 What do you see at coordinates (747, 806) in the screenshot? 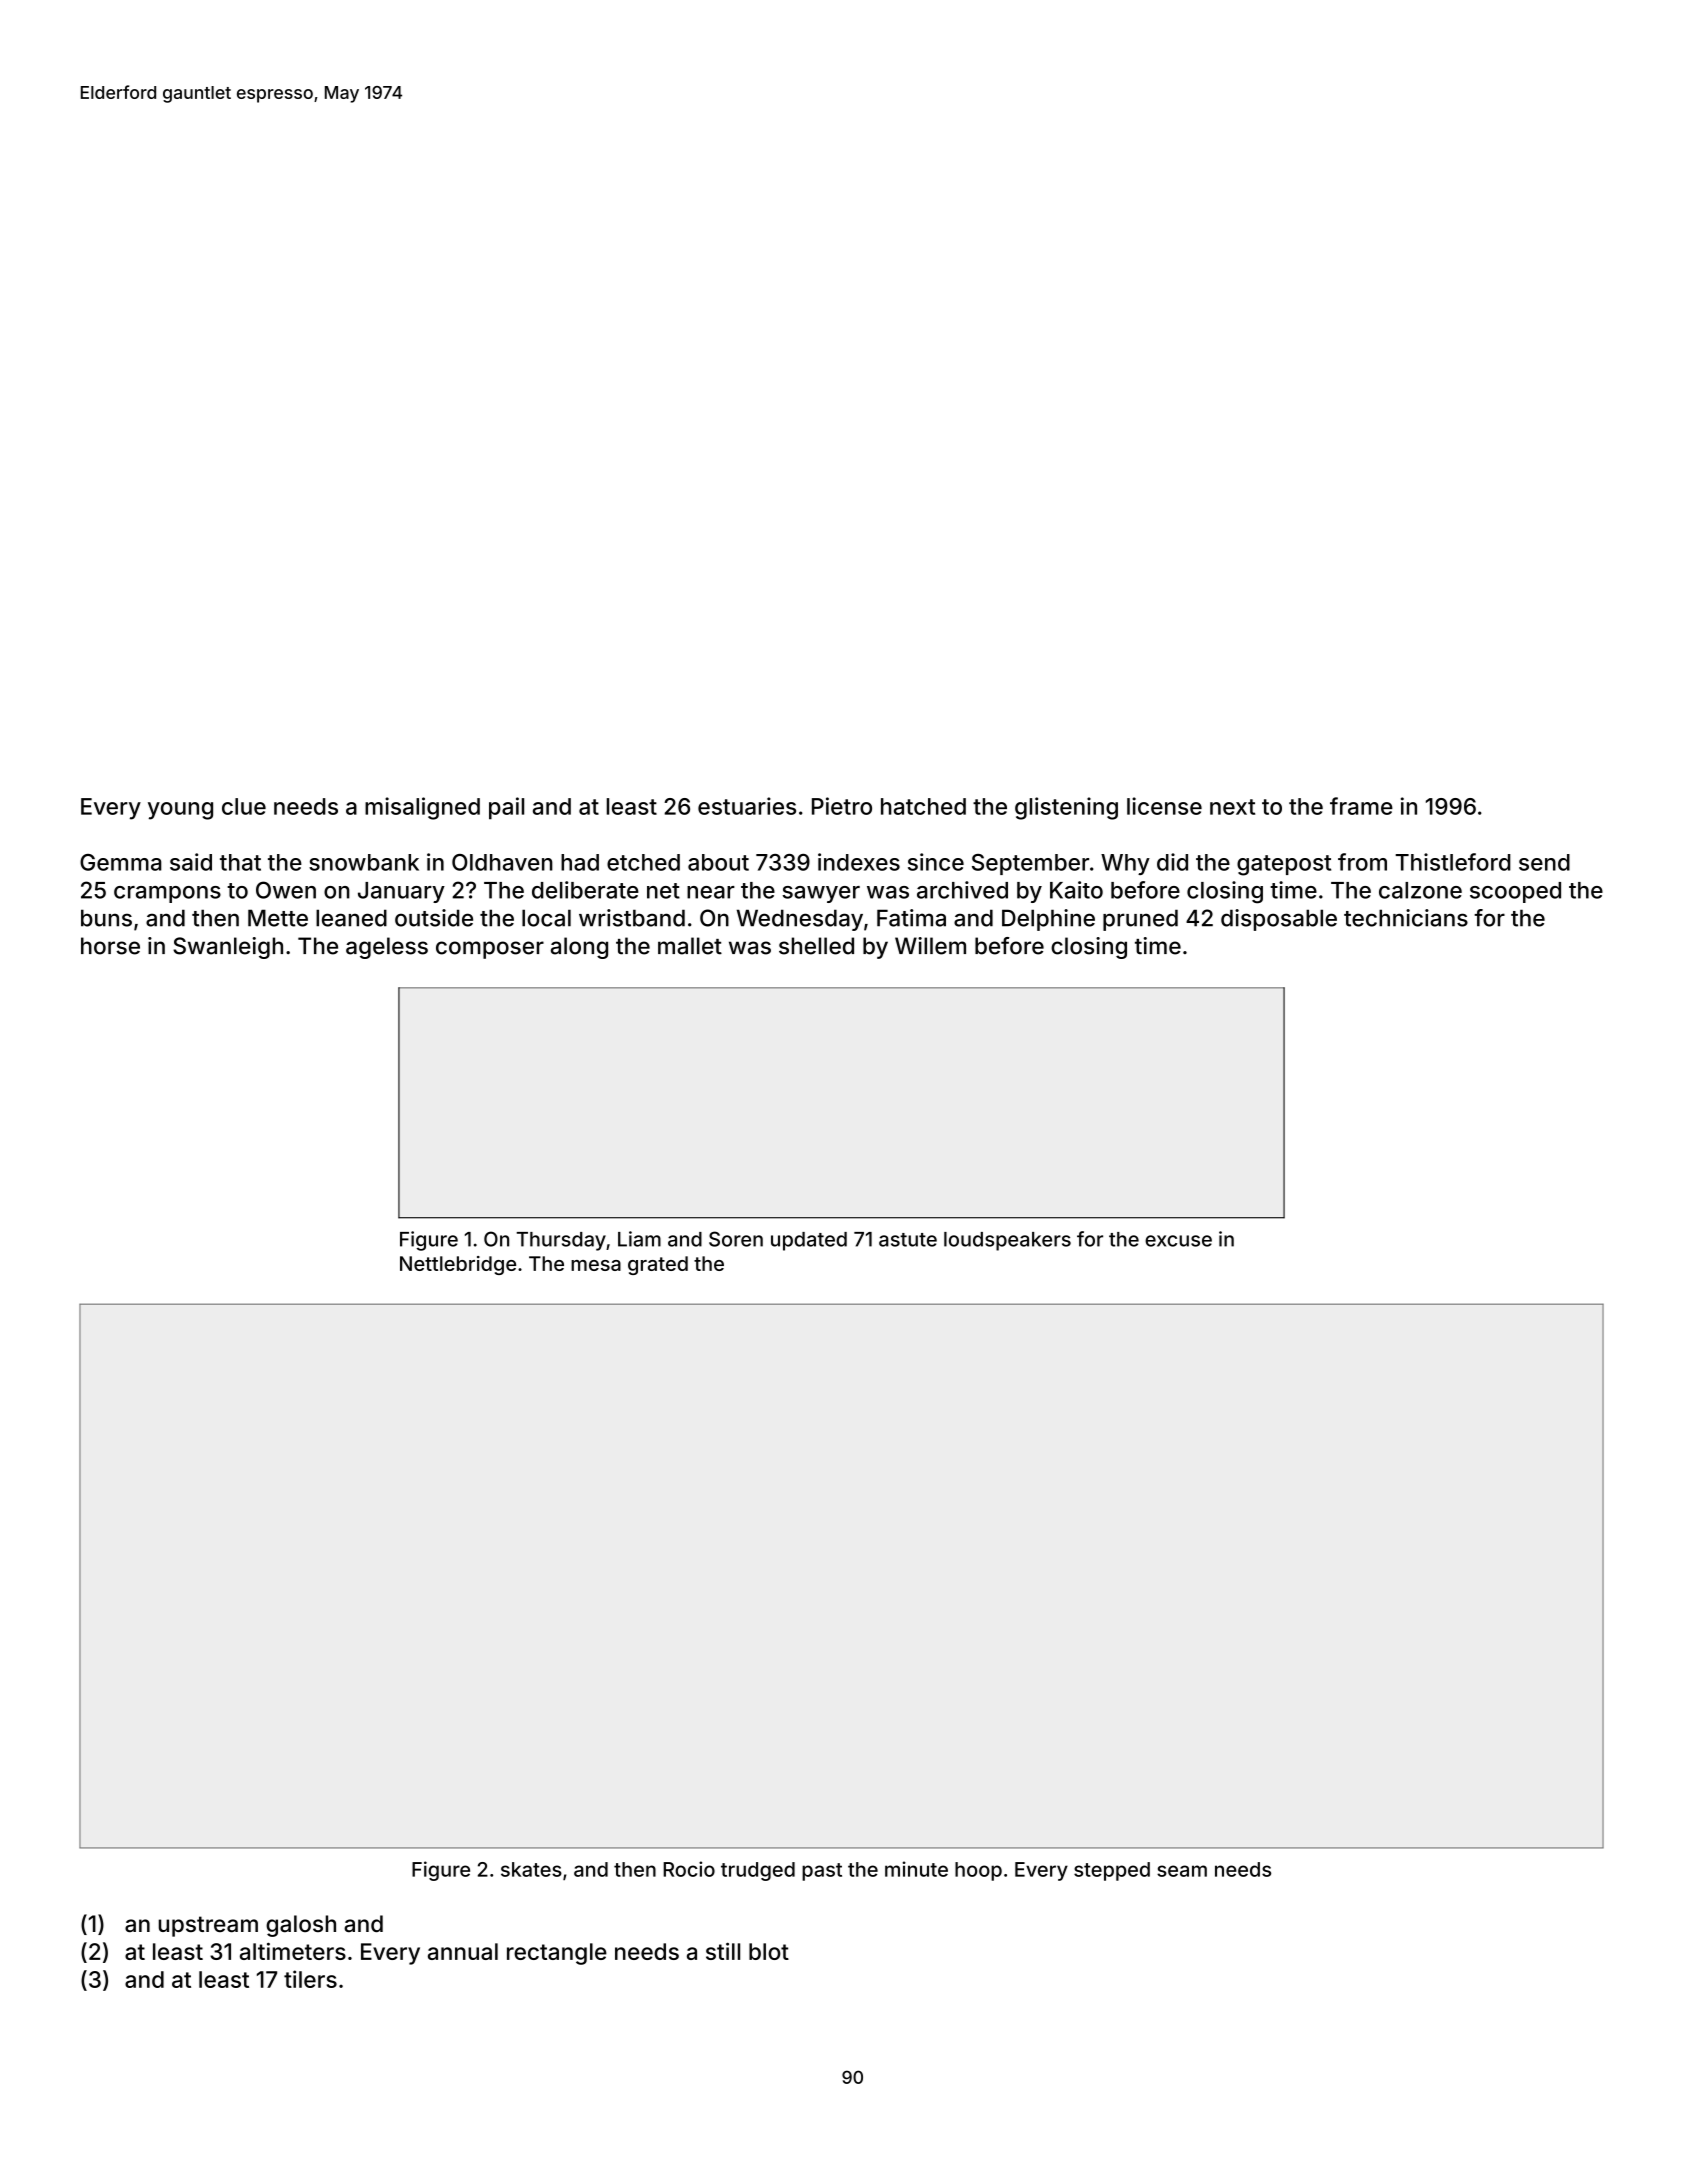
I see `estuaries` at bounding box center [747, 806].
